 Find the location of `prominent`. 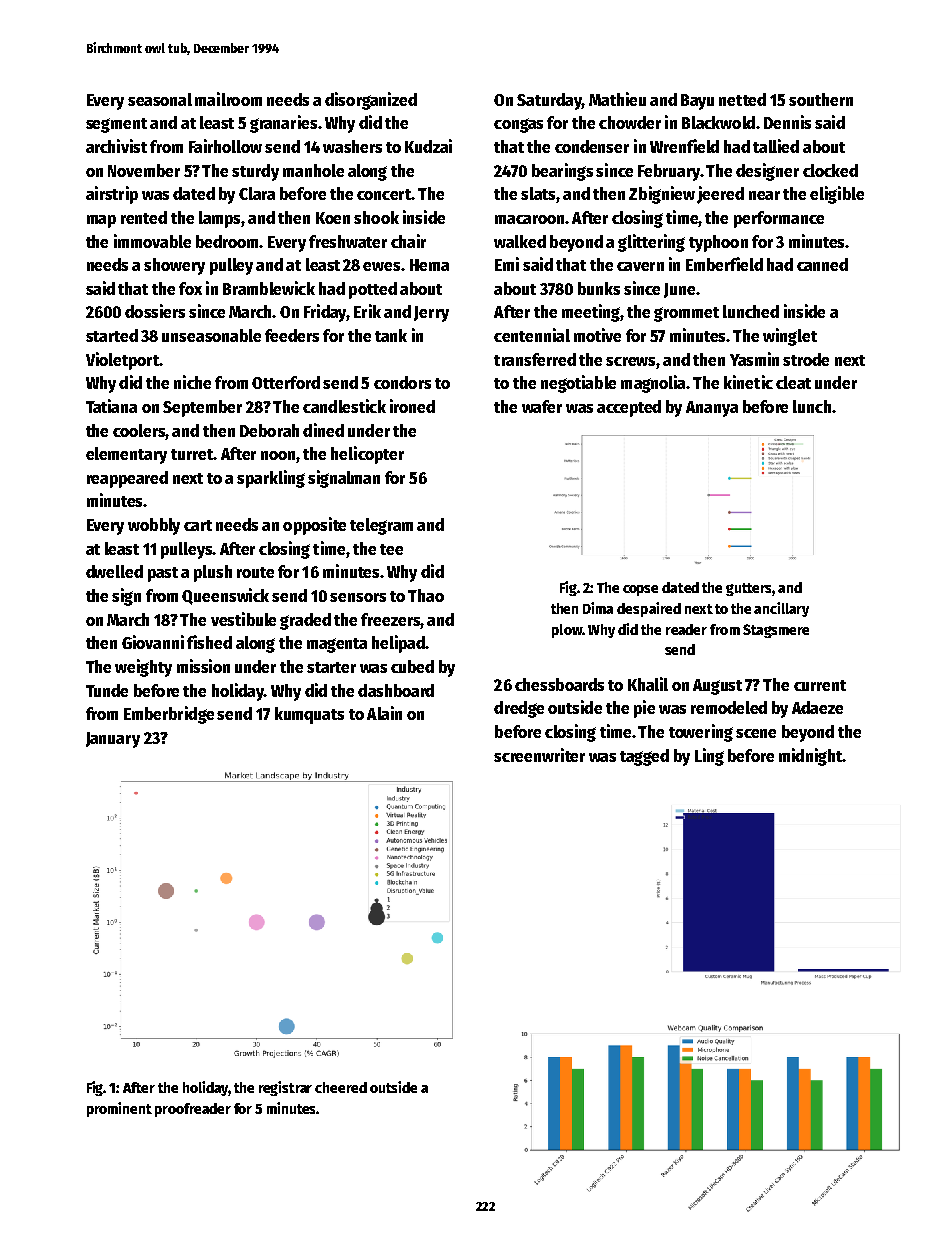

prominent is located at coordinates (119, 1109).
